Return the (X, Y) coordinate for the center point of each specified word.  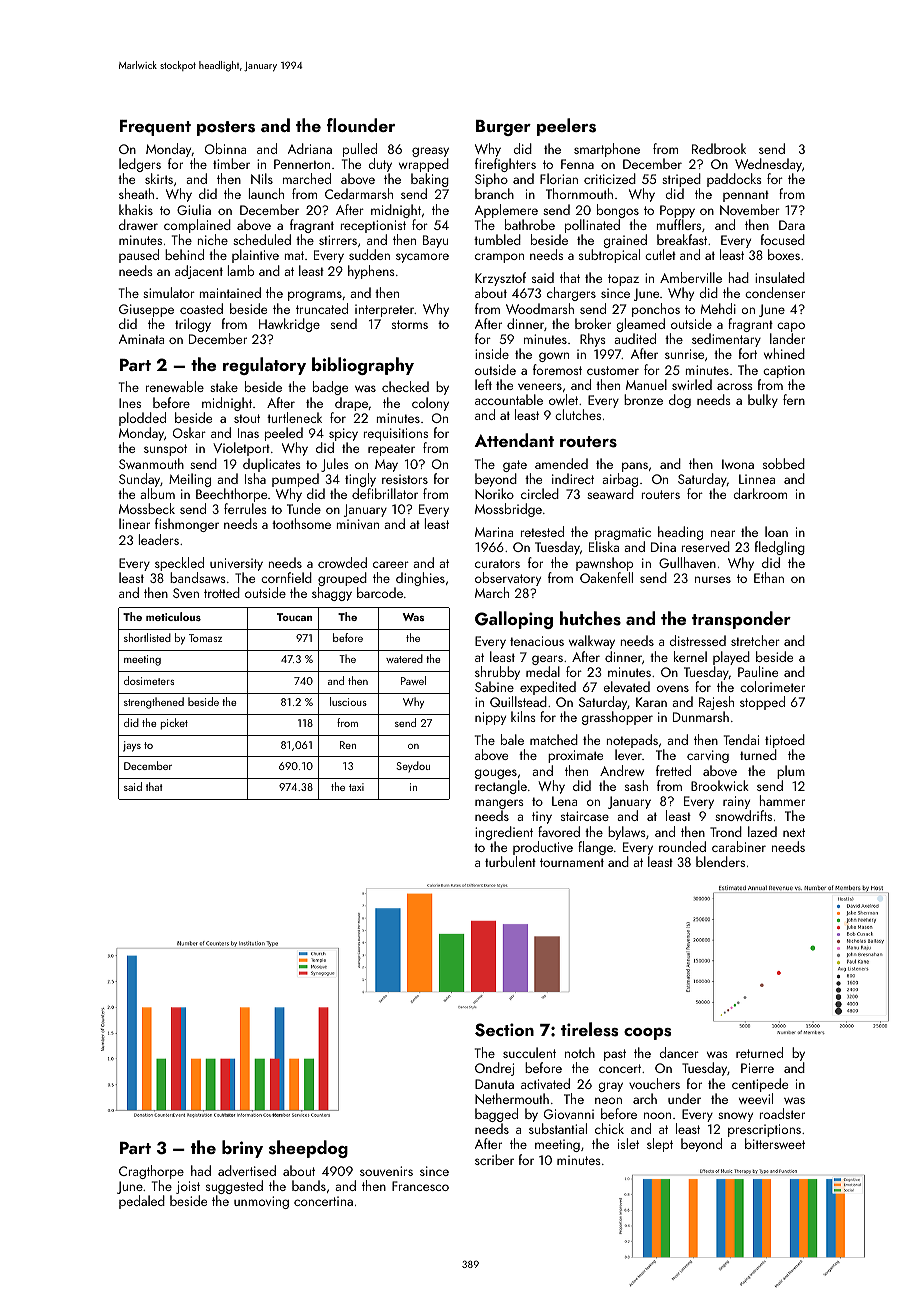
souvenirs (386, 1171)
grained (625, 241)
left (483, 384)
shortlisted (147, 637)
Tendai (741, 739)
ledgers (140, 165)
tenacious (537, 641)
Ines (130, 403)
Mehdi (718, 308)
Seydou (413, 767)
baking (430, 181)
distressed (698, 640)
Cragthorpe (151, 1172)
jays (132, 746)
